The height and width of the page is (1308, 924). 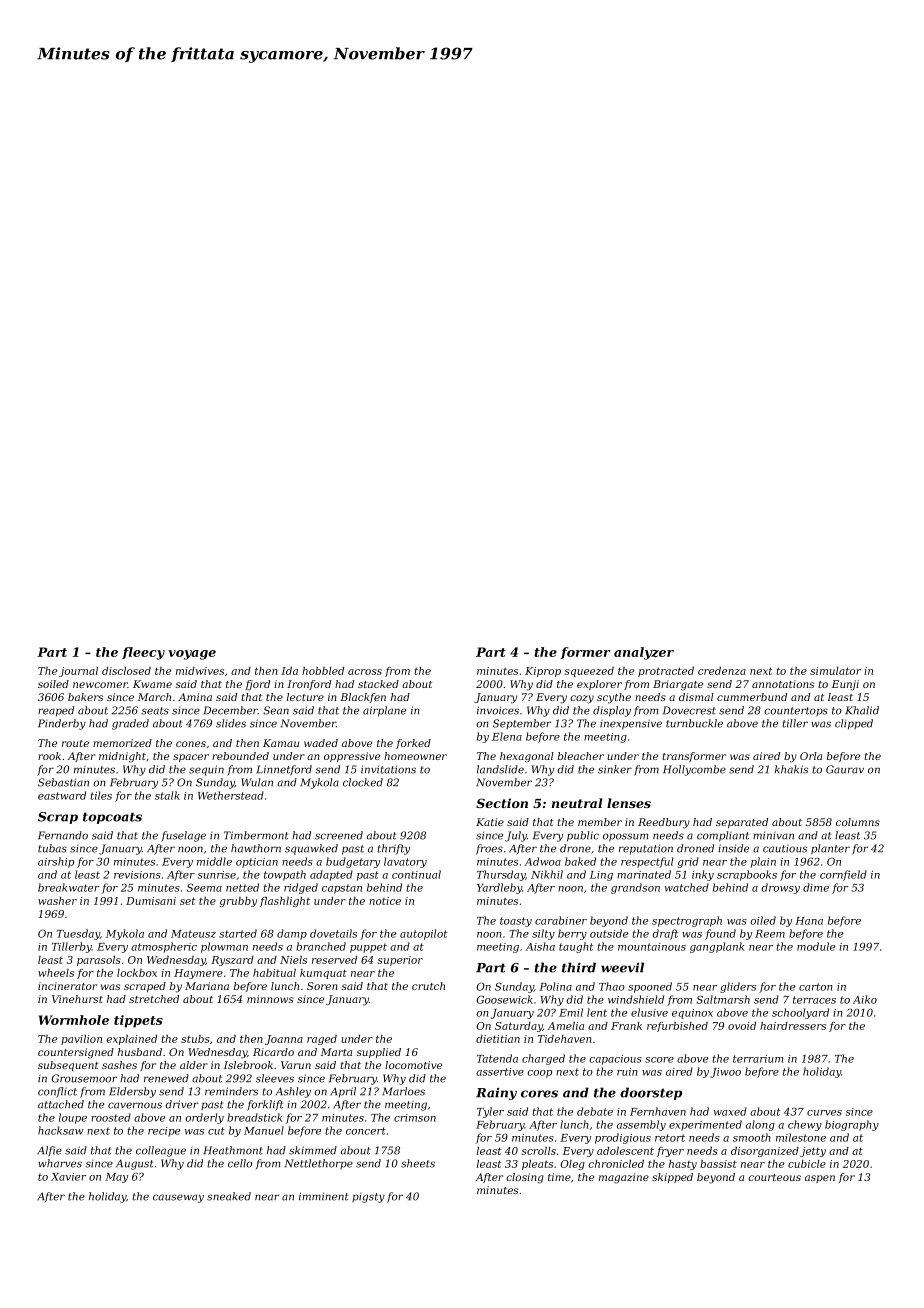 What do you see at coordinates (677, 1027) in the page?
I see `refurbished` at bounding box center [677, 1027].
